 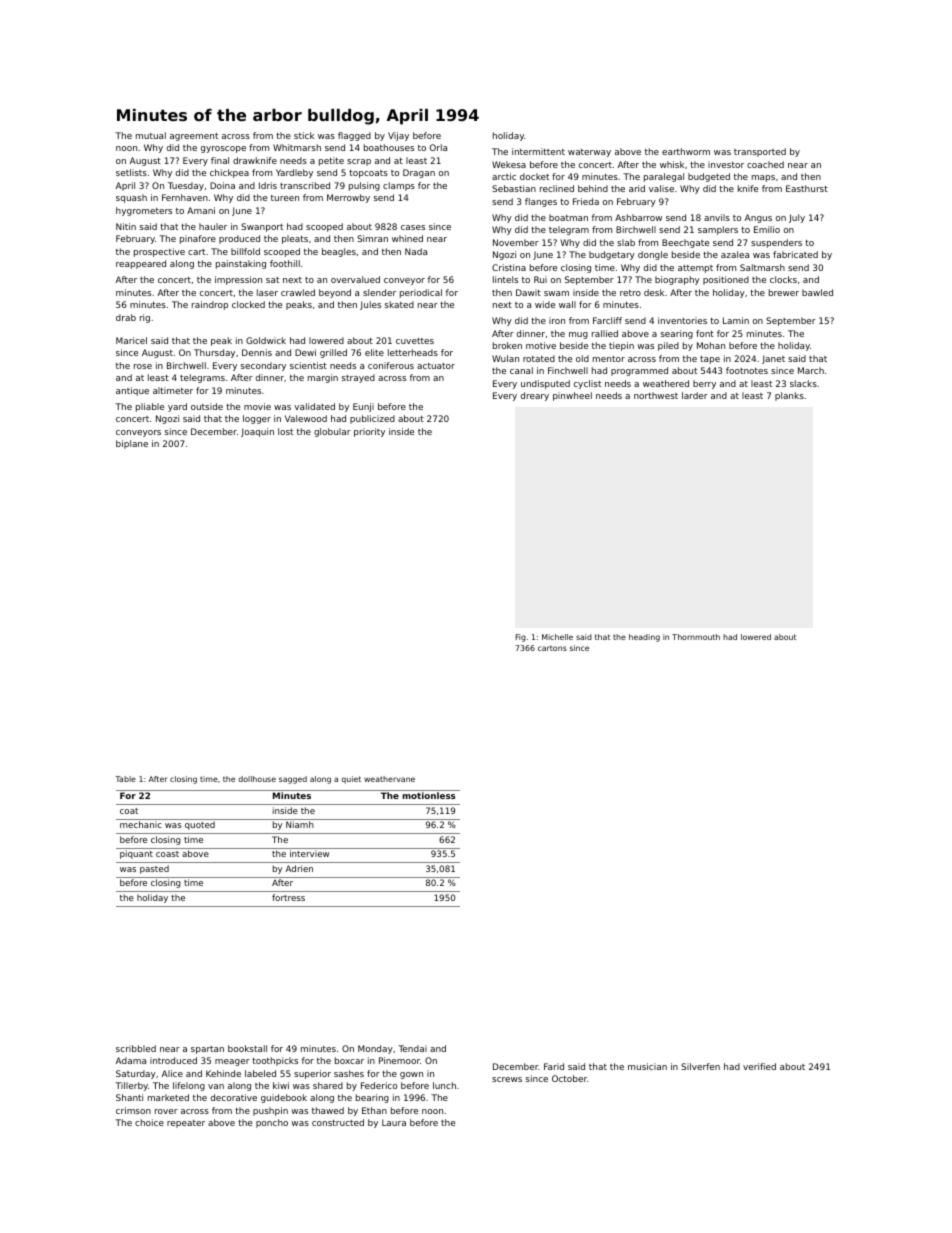 I want to click on Laura, so click(x=394, y=1122).
